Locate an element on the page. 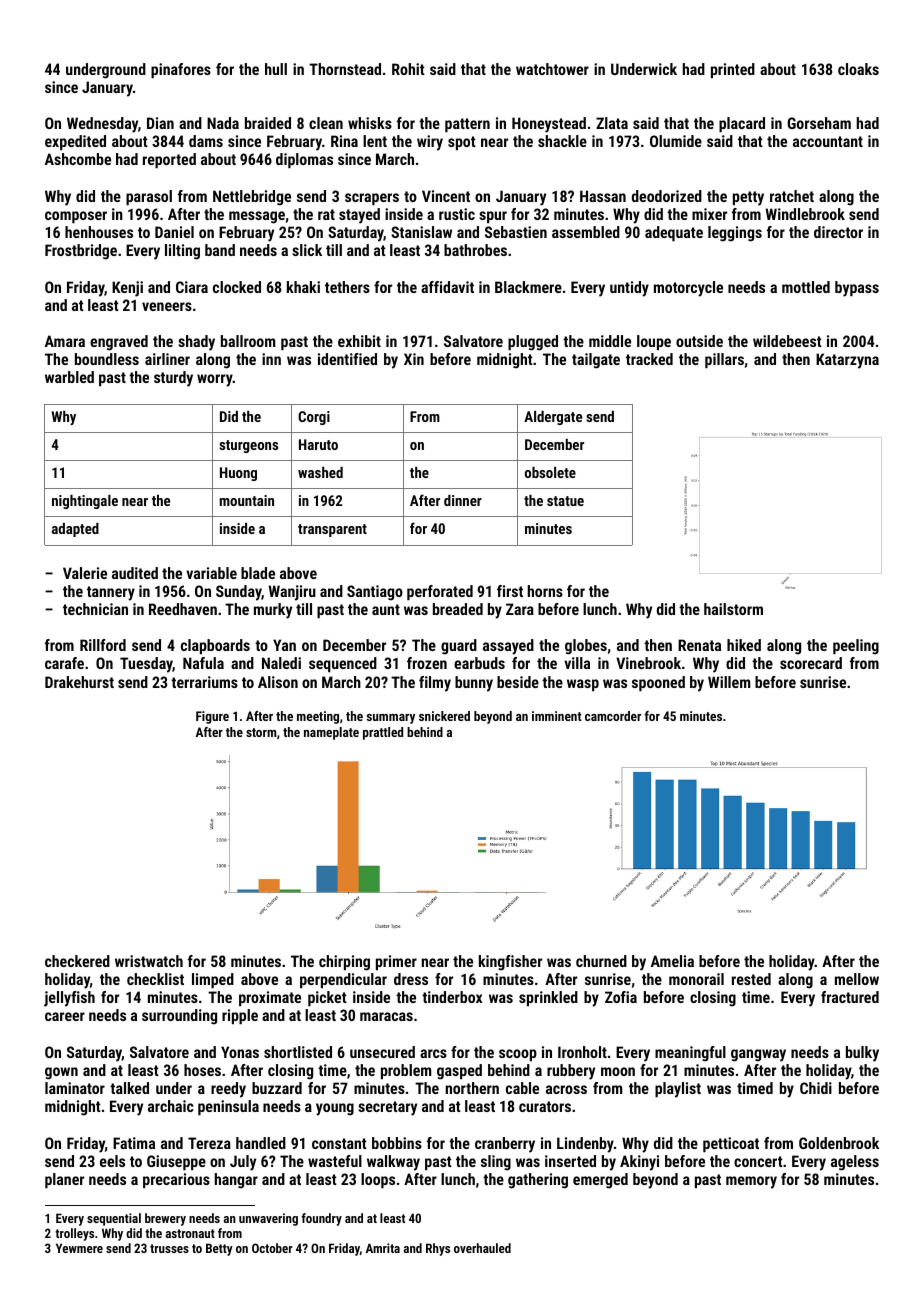 This document has width=924, height=1308. scrapers is located at coordinates (372, 199).
